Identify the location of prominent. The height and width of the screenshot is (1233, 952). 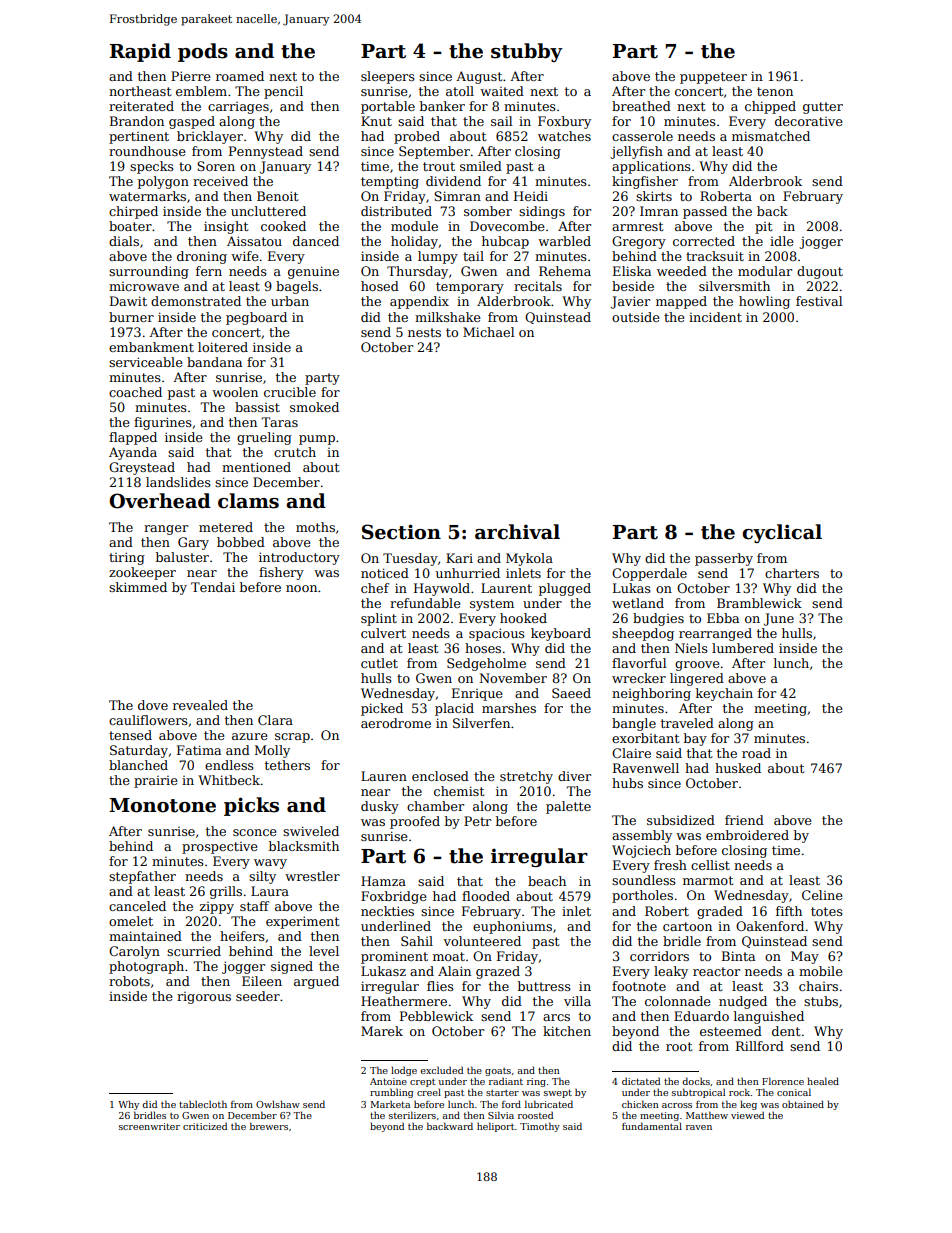
(394, 957).
